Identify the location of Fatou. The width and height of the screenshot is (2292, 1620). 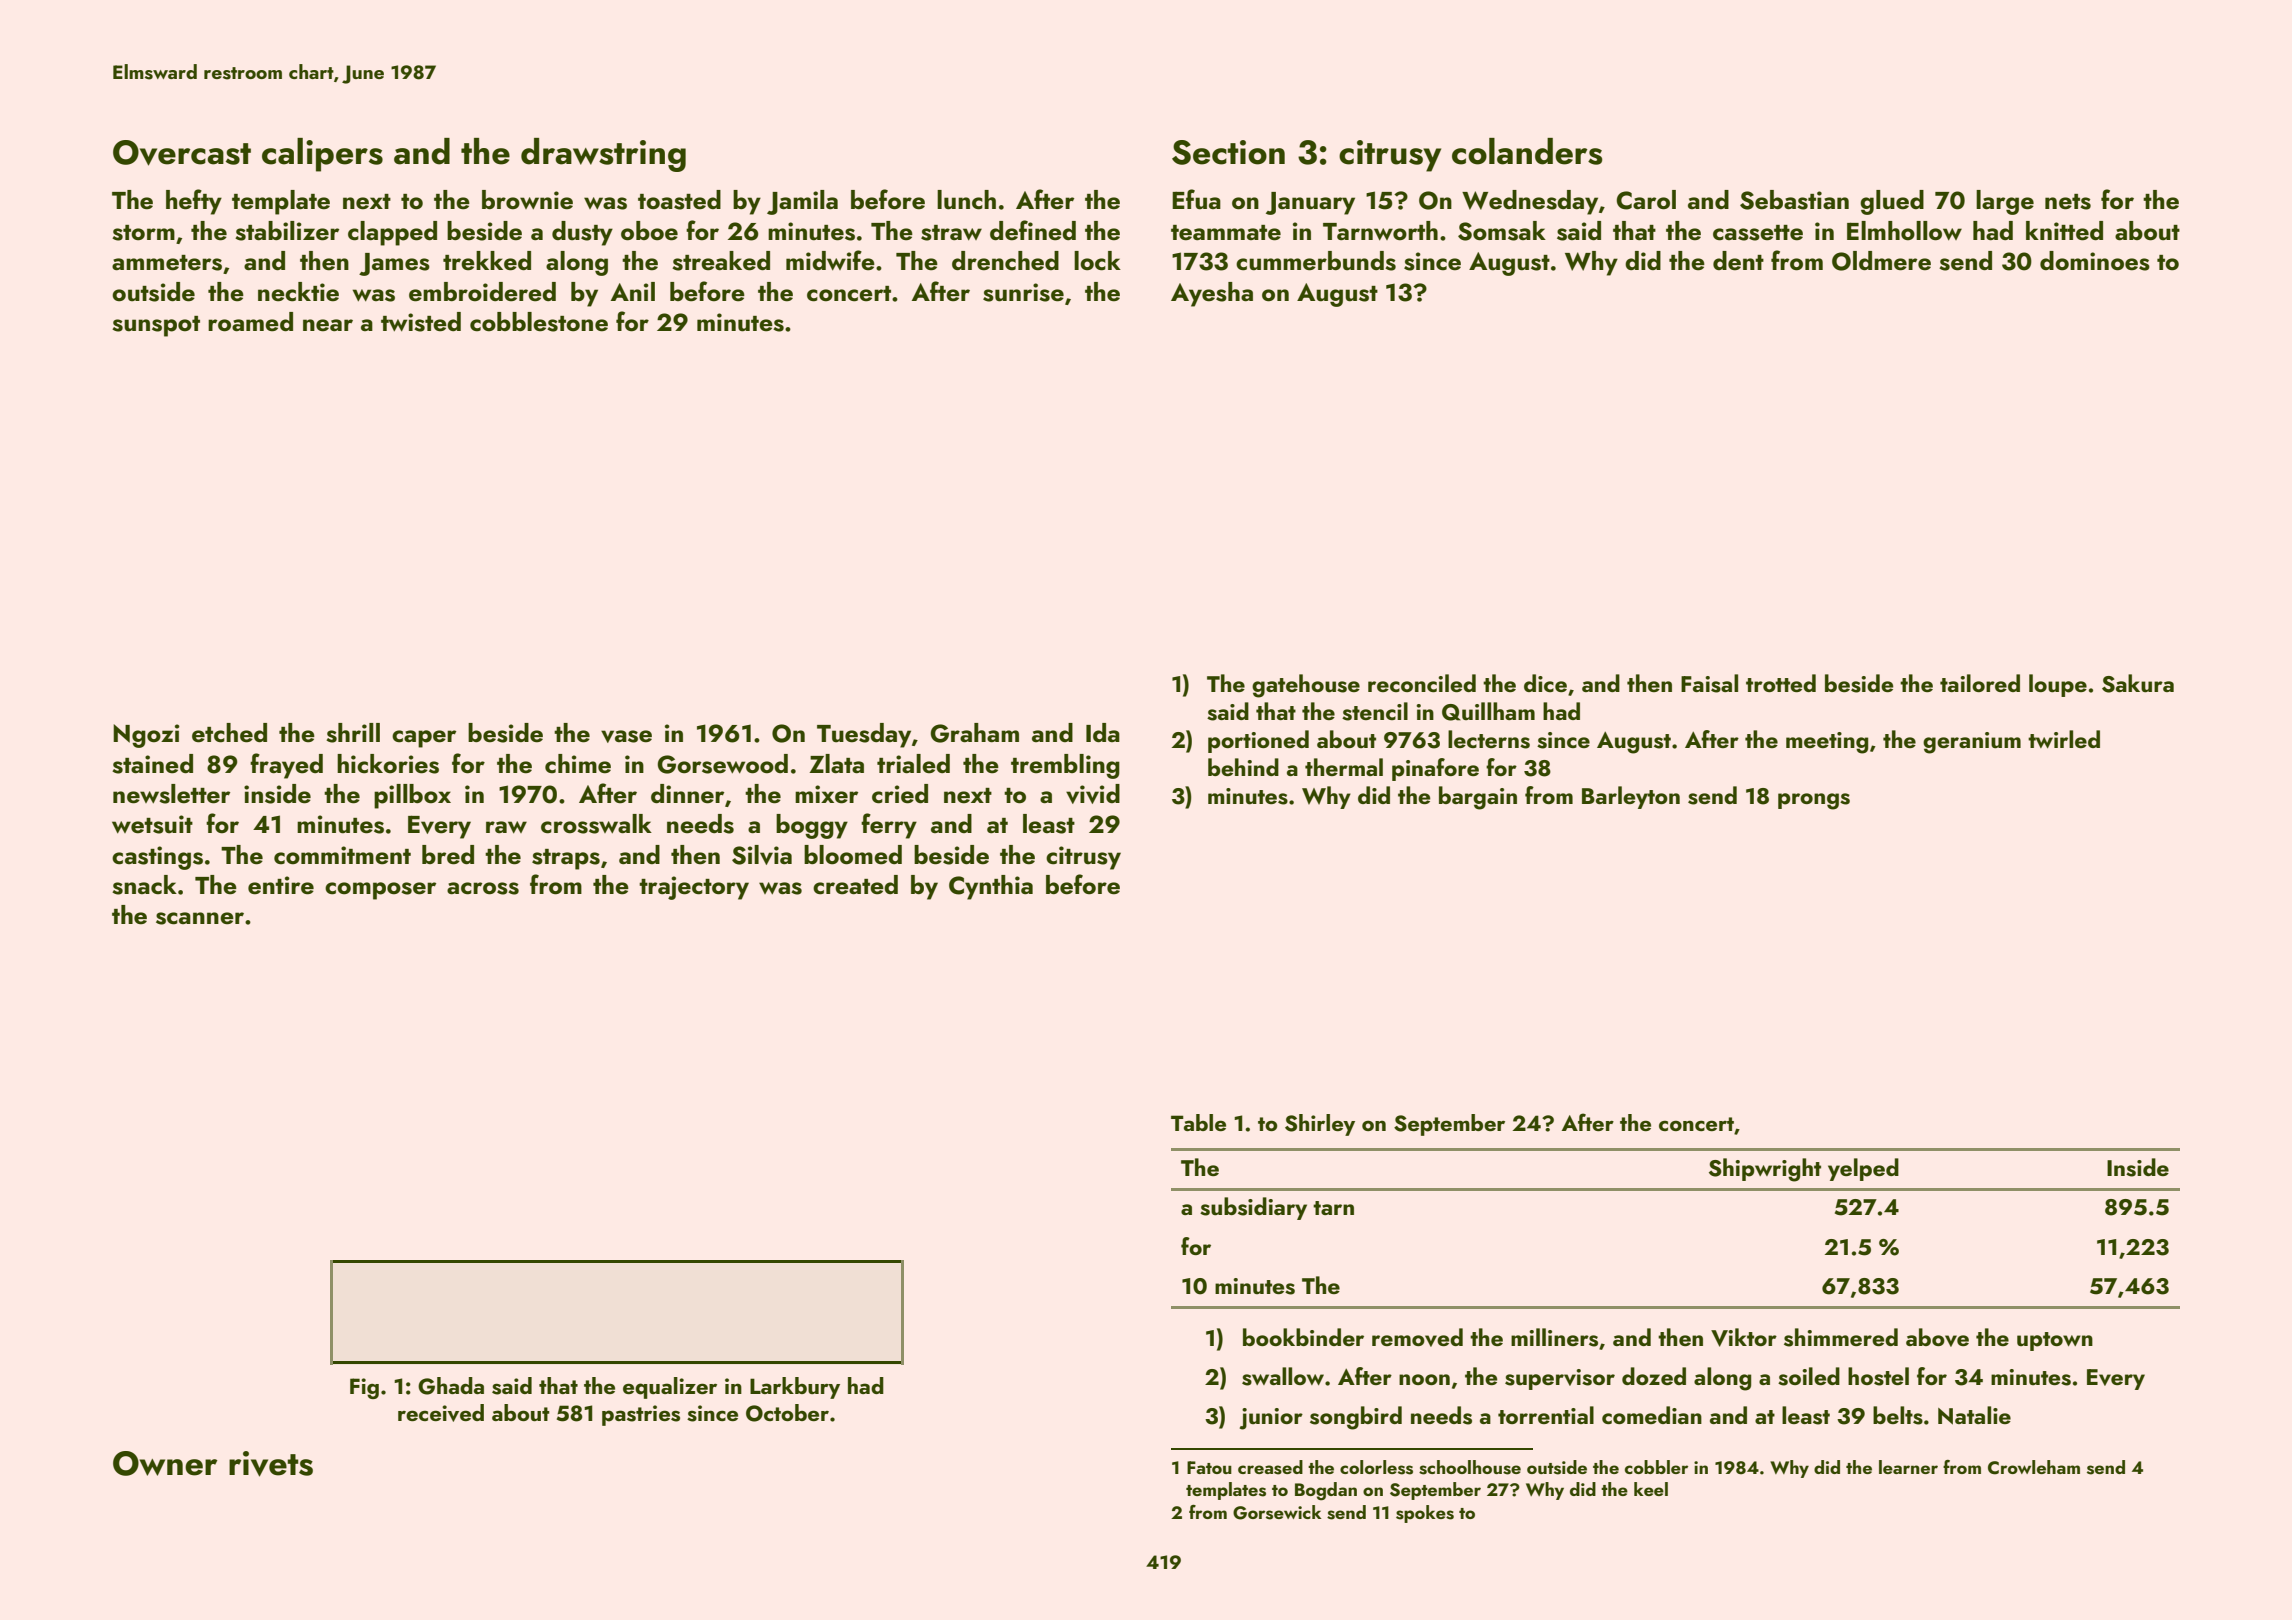
(1209, 1467).
